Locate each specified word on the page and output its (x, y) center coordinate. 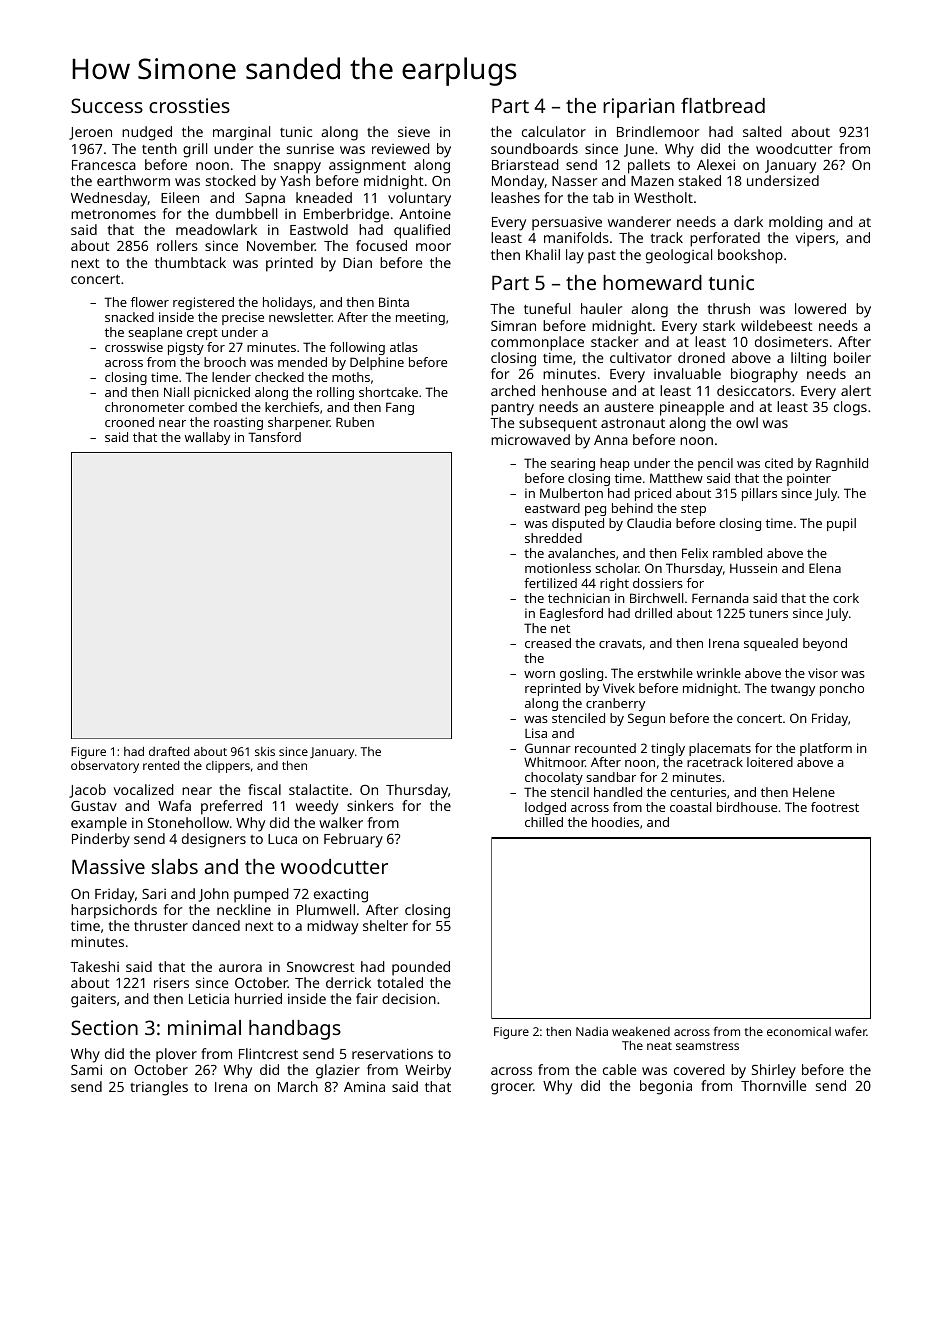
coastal (691, 807)
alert (856, 390)
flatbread (723, 105)
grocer (512, 1089)
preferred (231, 807)
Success (107, 105)
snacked (129, 317)
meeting (420, 318)
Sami (86, 1069)
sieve (414, 131)
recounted (605, 748)
